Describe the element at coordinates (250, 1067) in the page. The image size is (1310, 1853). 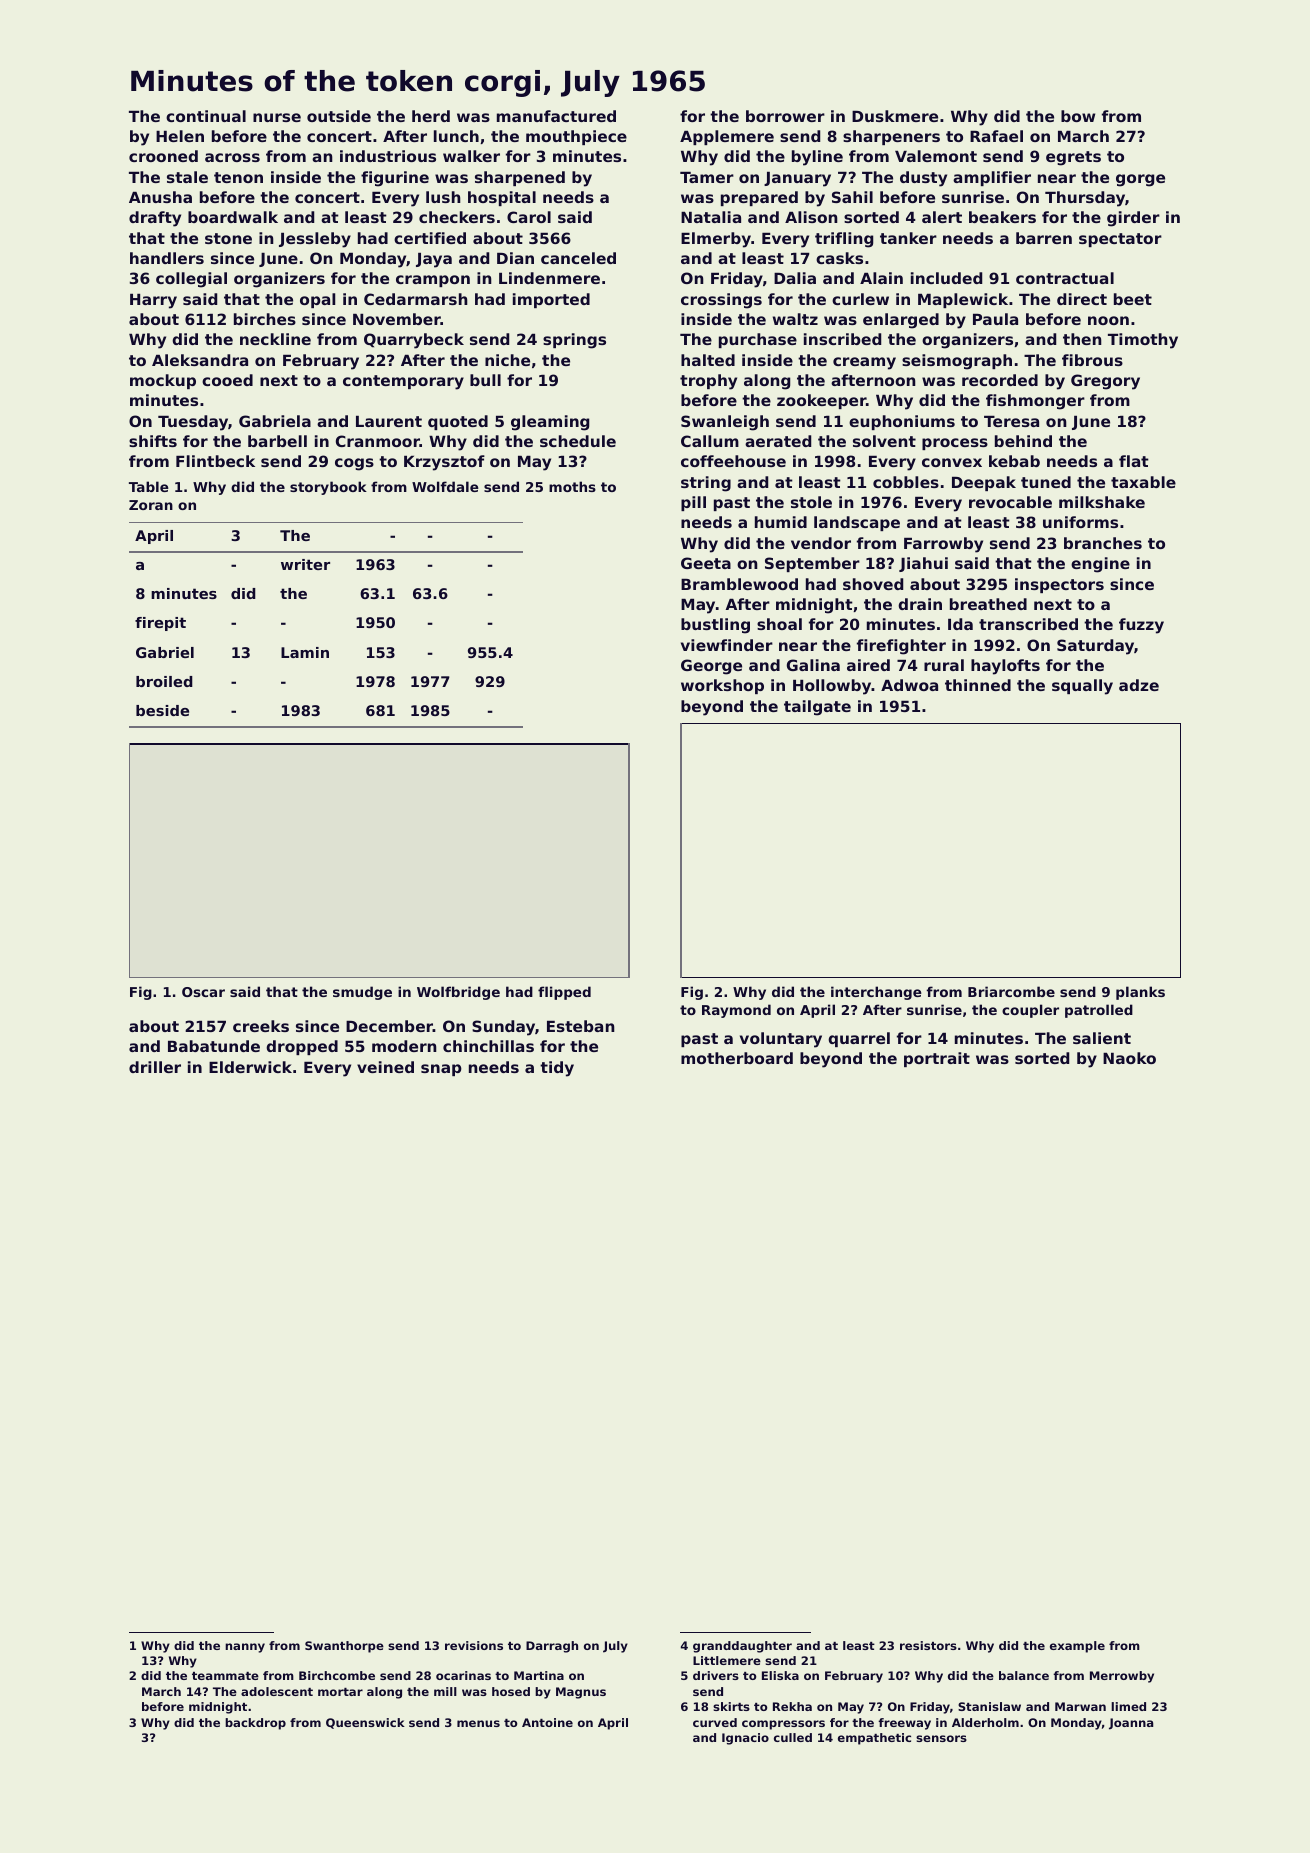
I see `Elderwick` at that location.
